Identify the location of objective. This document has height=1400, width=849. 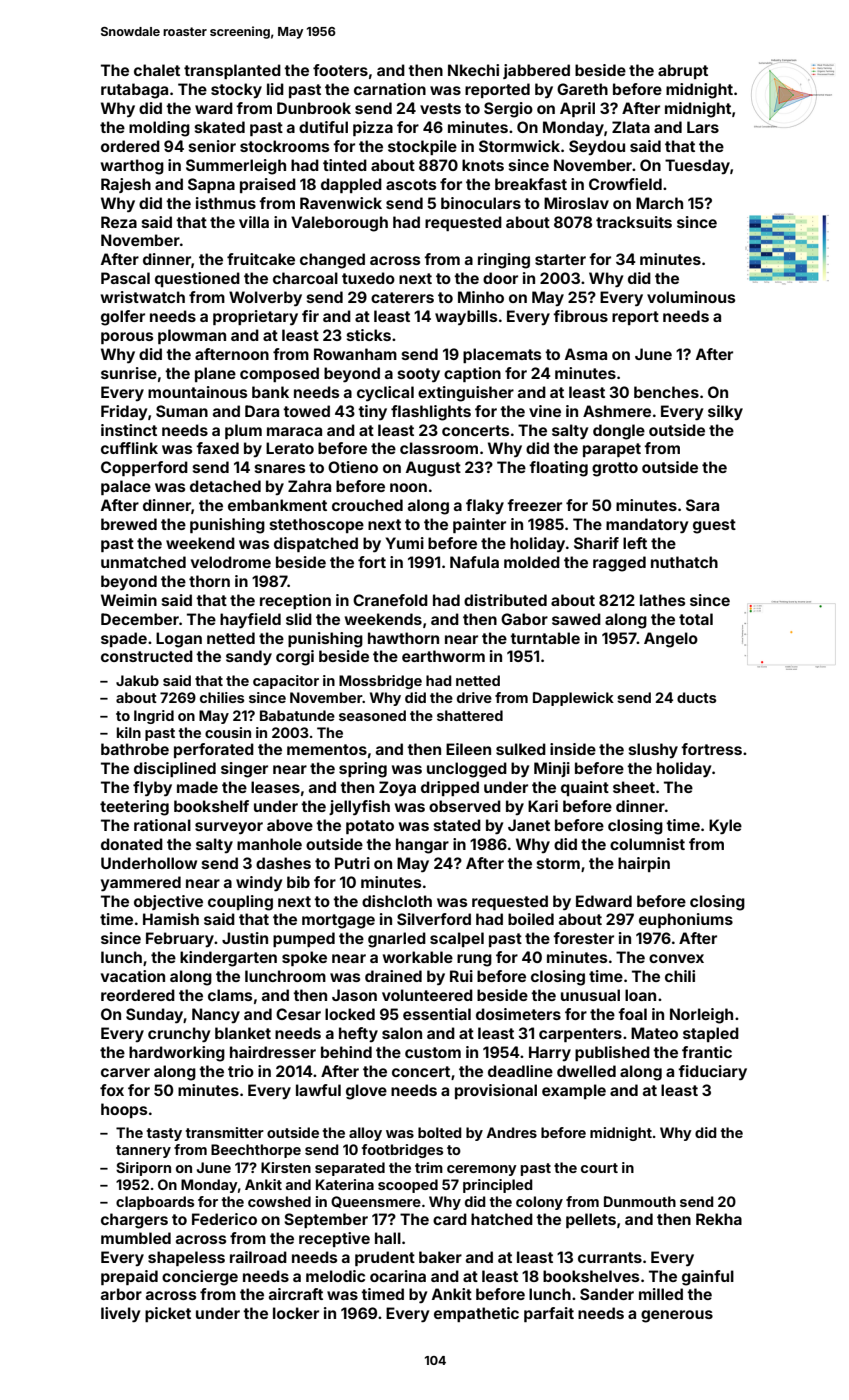
(168, 902).
